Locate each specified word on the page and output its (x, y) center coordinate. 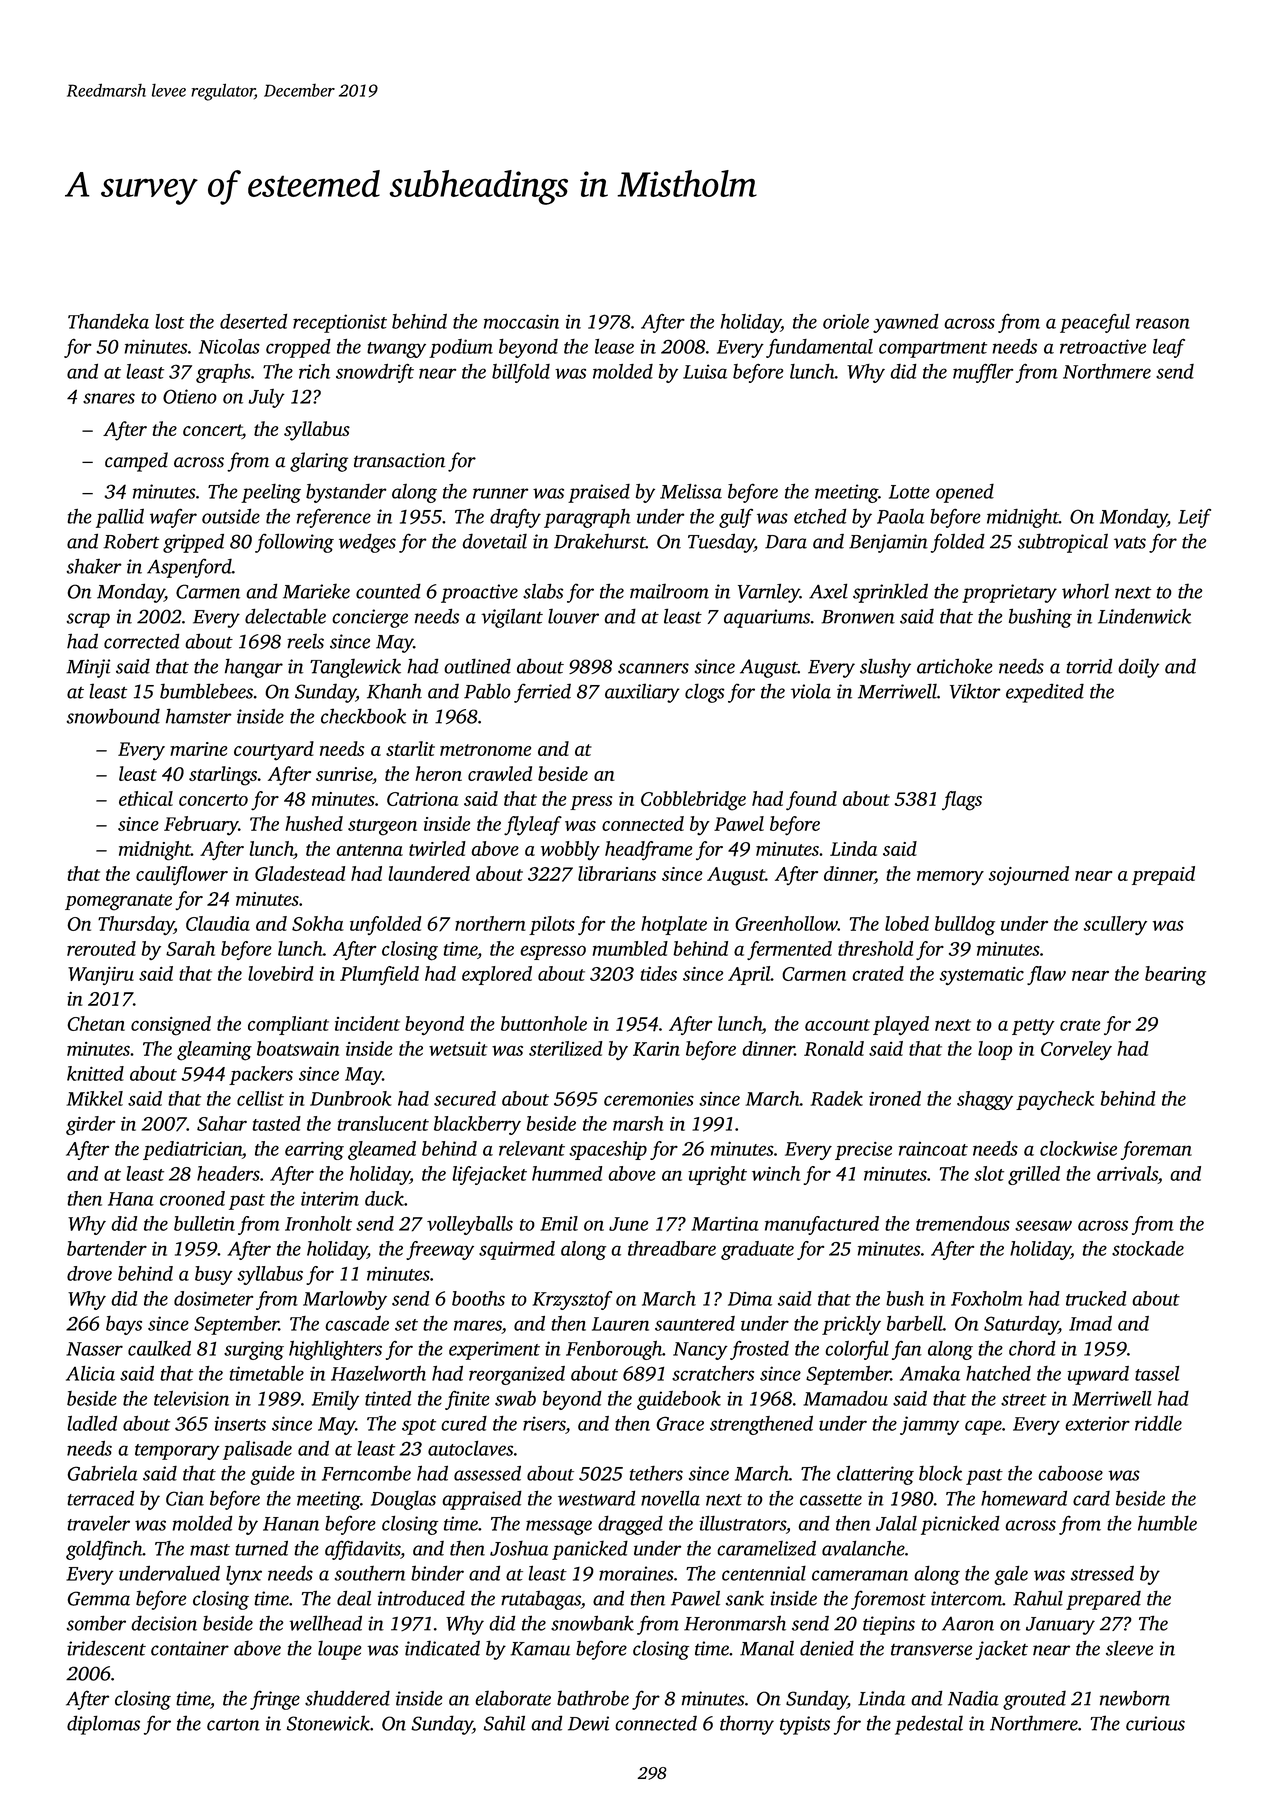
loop (995, 1050)
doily (1139, 668)
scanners (653, 668)
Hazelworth (378, 1373)
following (294, 543)
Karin (656, 1049)
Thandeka (108, 321)
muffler (983, 373)
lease (614, 346)
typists (805, 1725)
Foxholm (987, 1298)
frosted (759, 1350)
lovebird (281, 973)
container (190, 1648)
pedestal (929, 1725)
